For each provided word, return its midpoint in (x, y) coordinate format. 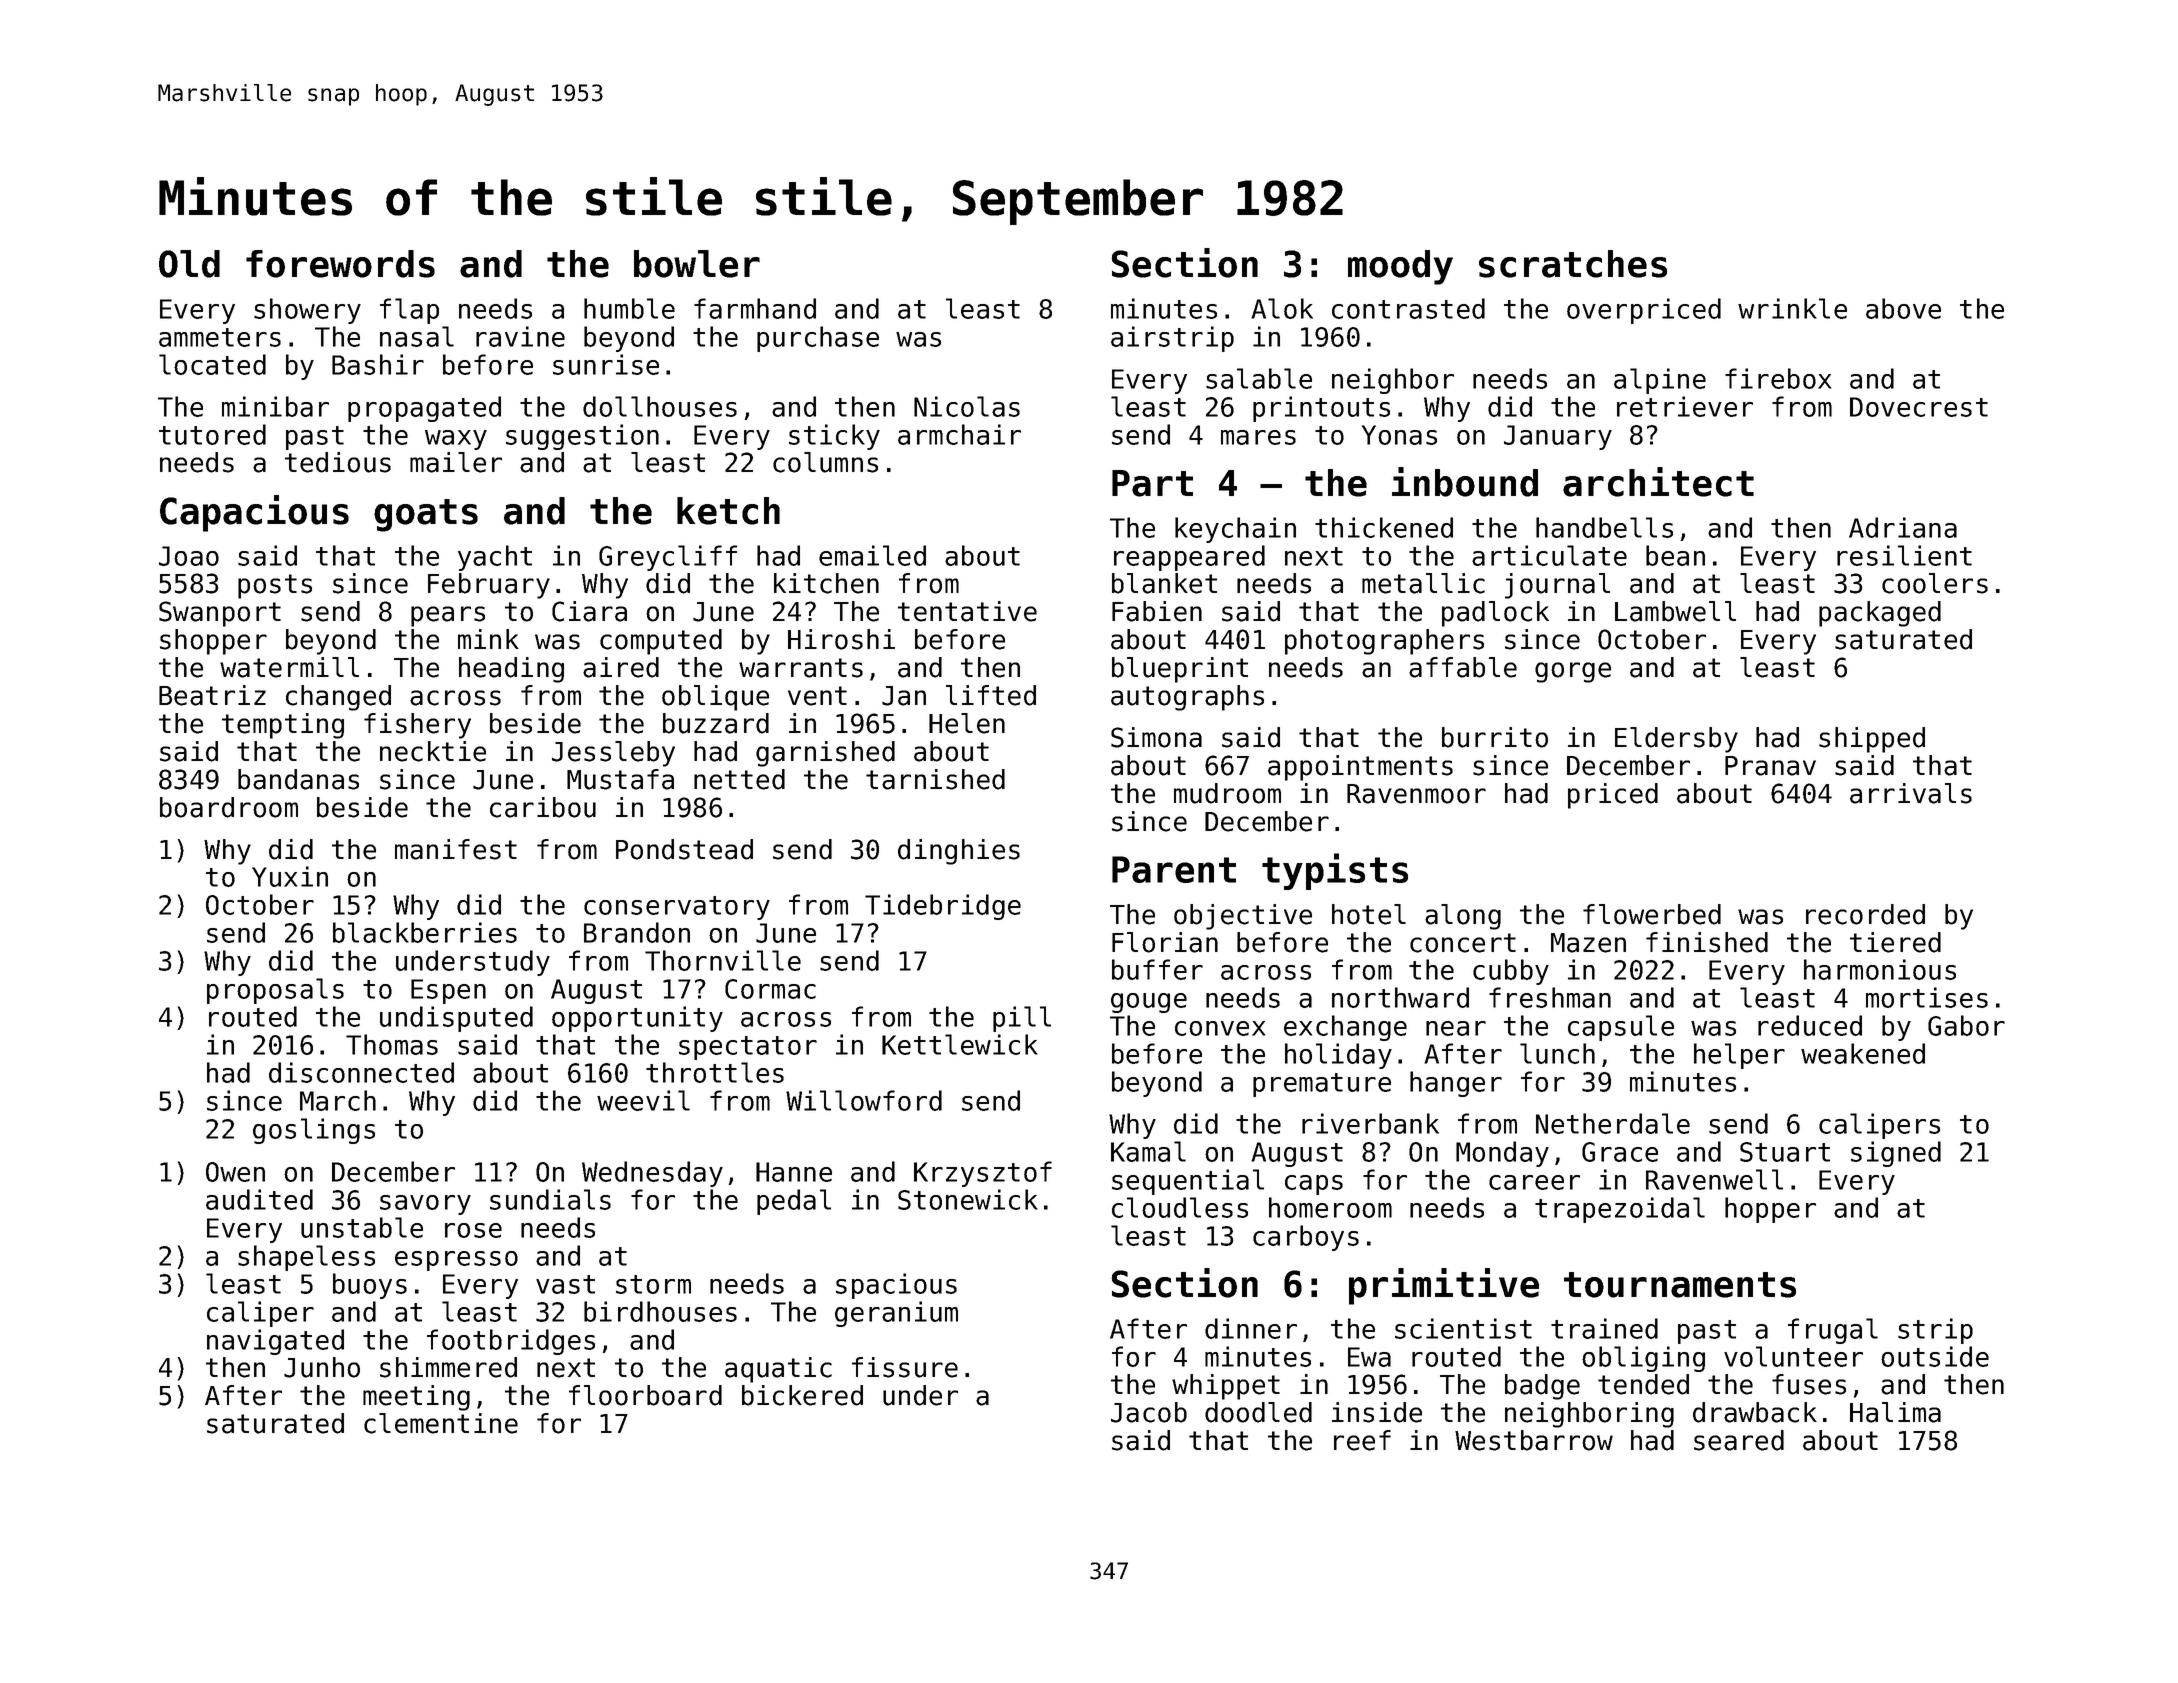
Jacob (1149, 1412)
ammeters (220, 337)
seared (1739, 1440)
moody (1400, 267)
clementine (441, 1423)
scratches (1573, 264)
